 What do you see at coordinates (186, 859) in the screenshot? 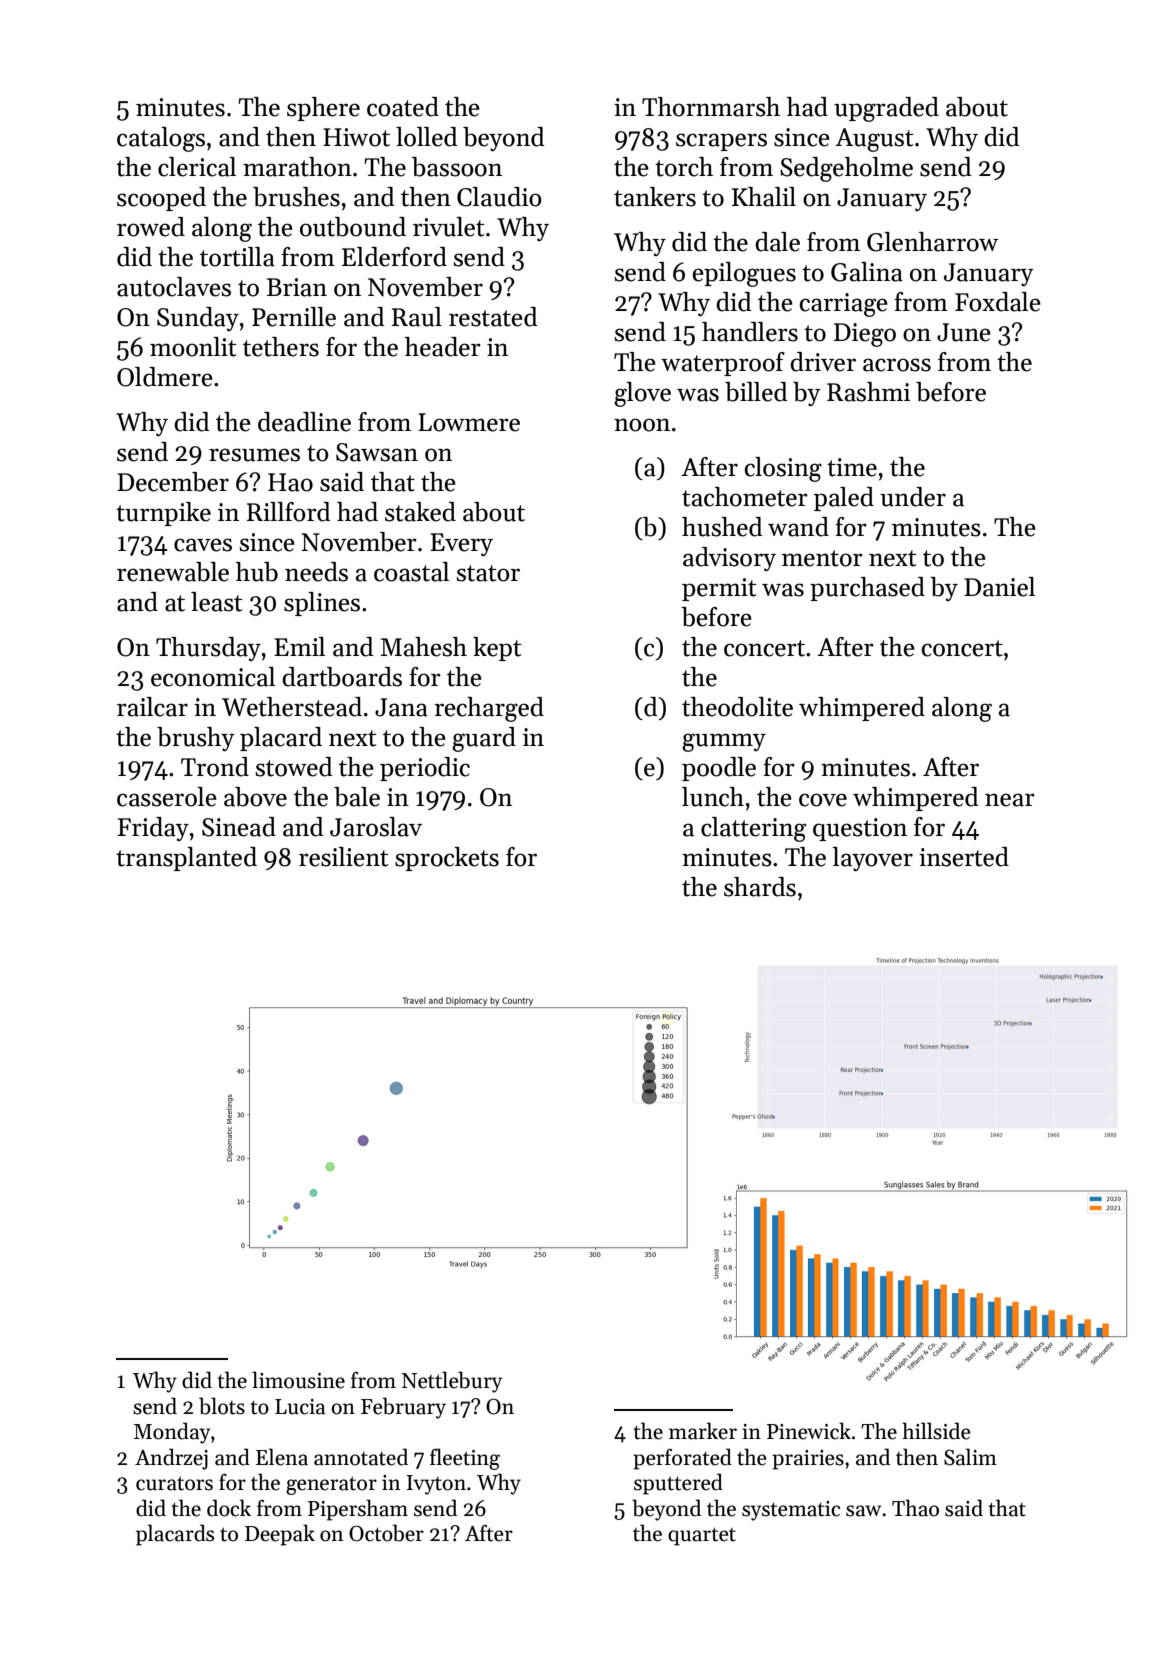
I see `transplanted` at bounding box center [186, 859].
